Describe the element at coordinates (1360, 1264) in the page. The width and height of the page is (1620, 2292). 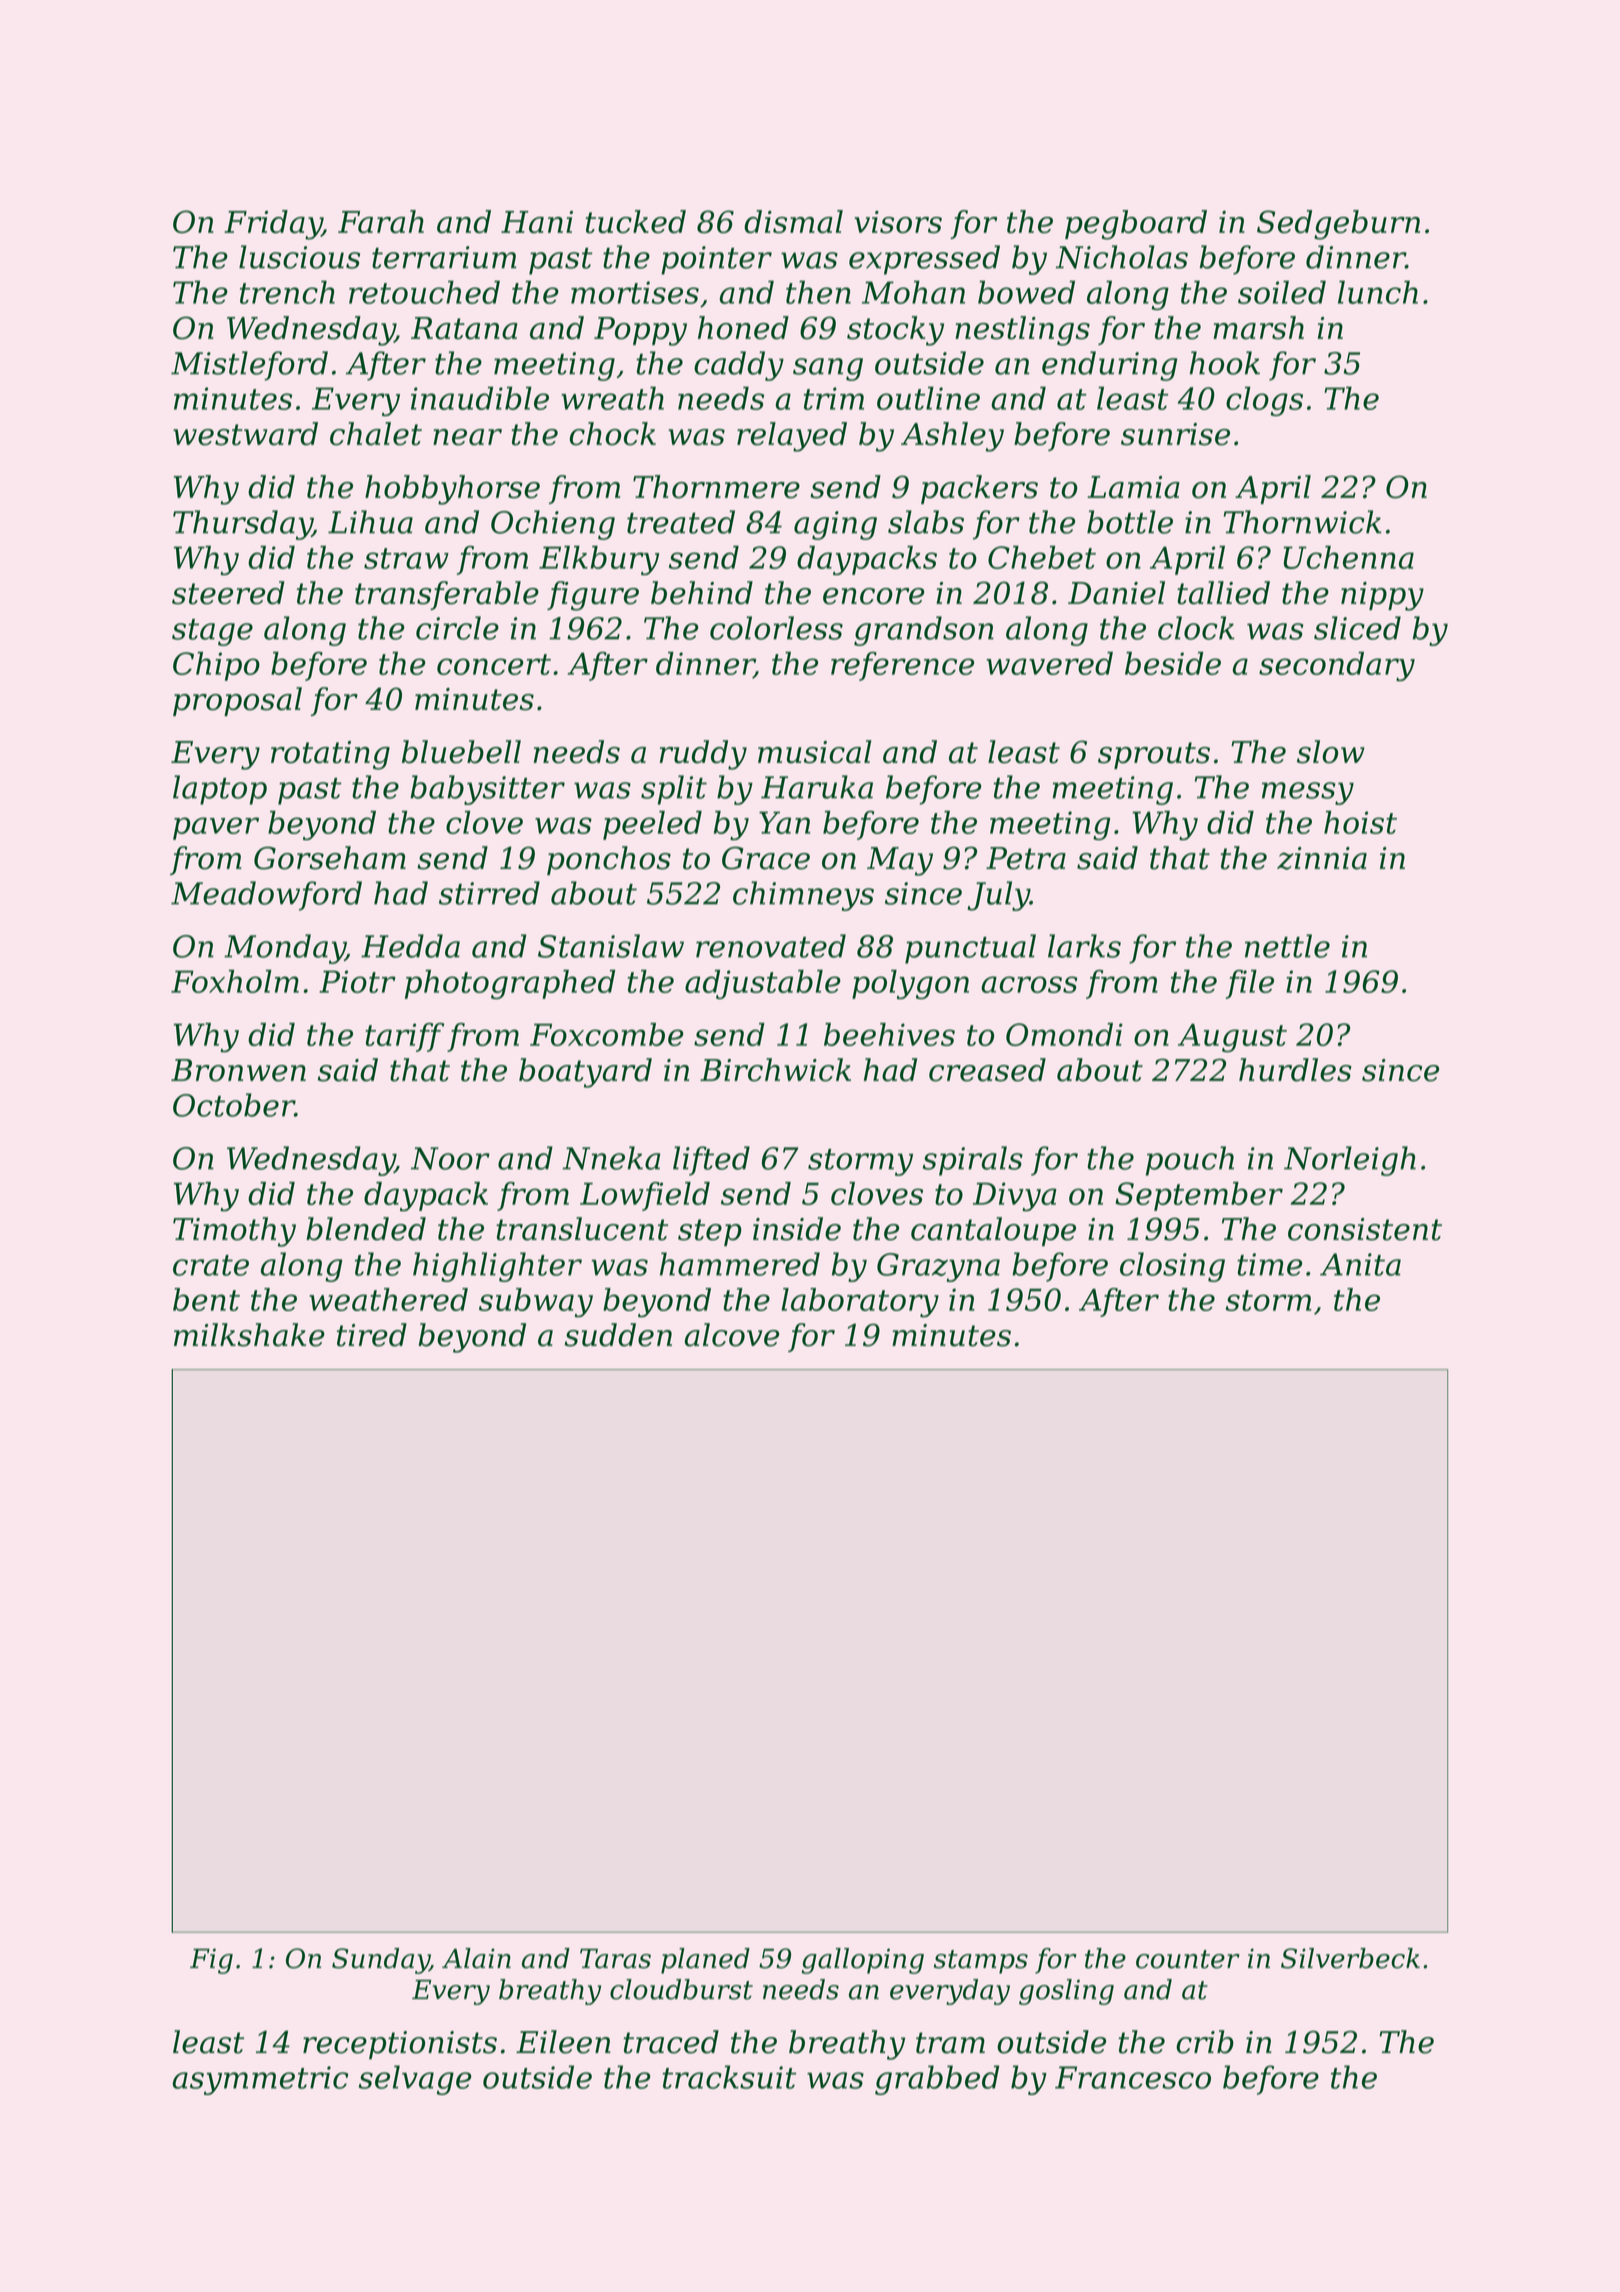
I see `Anita` at that location.
